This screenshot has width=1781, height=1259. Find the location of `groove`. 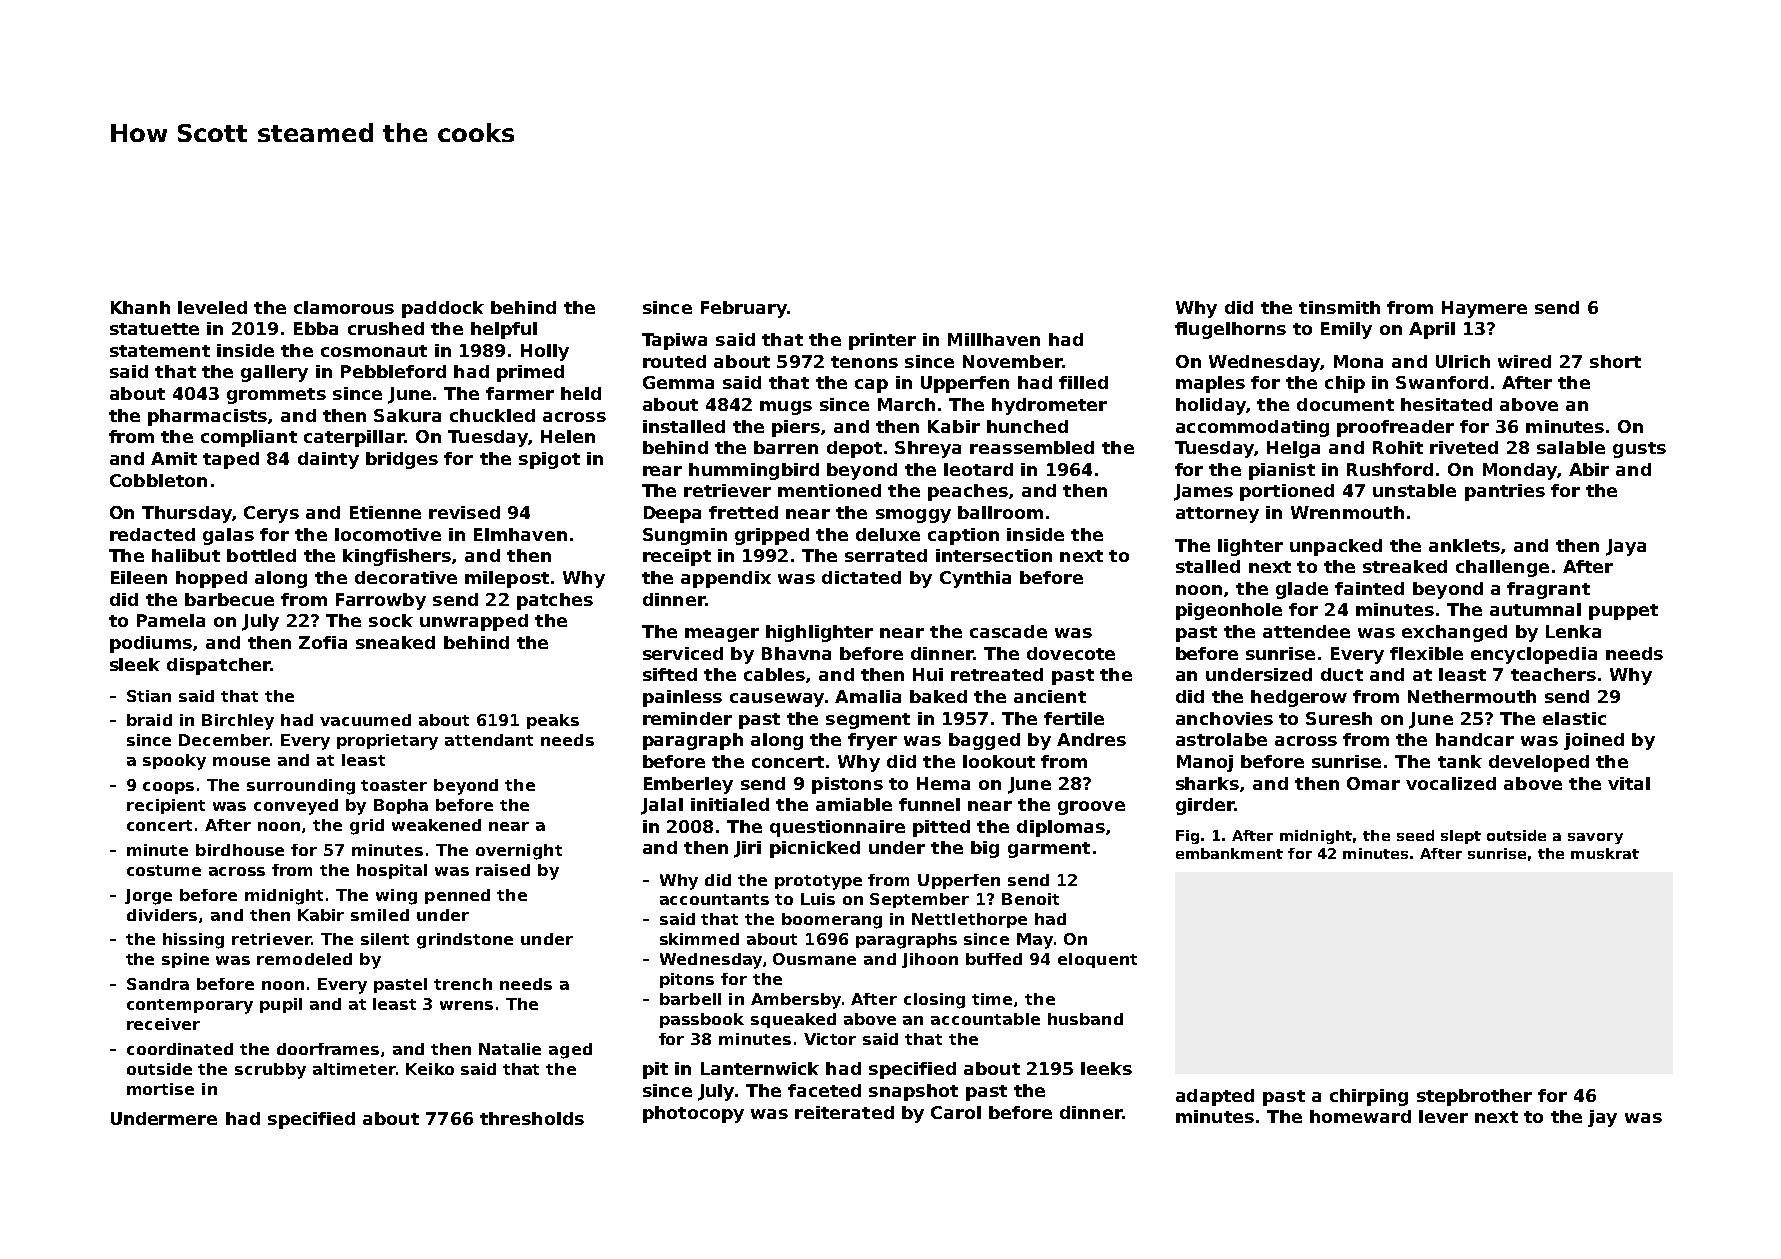

groove is located at coordinates (1091, 808).
